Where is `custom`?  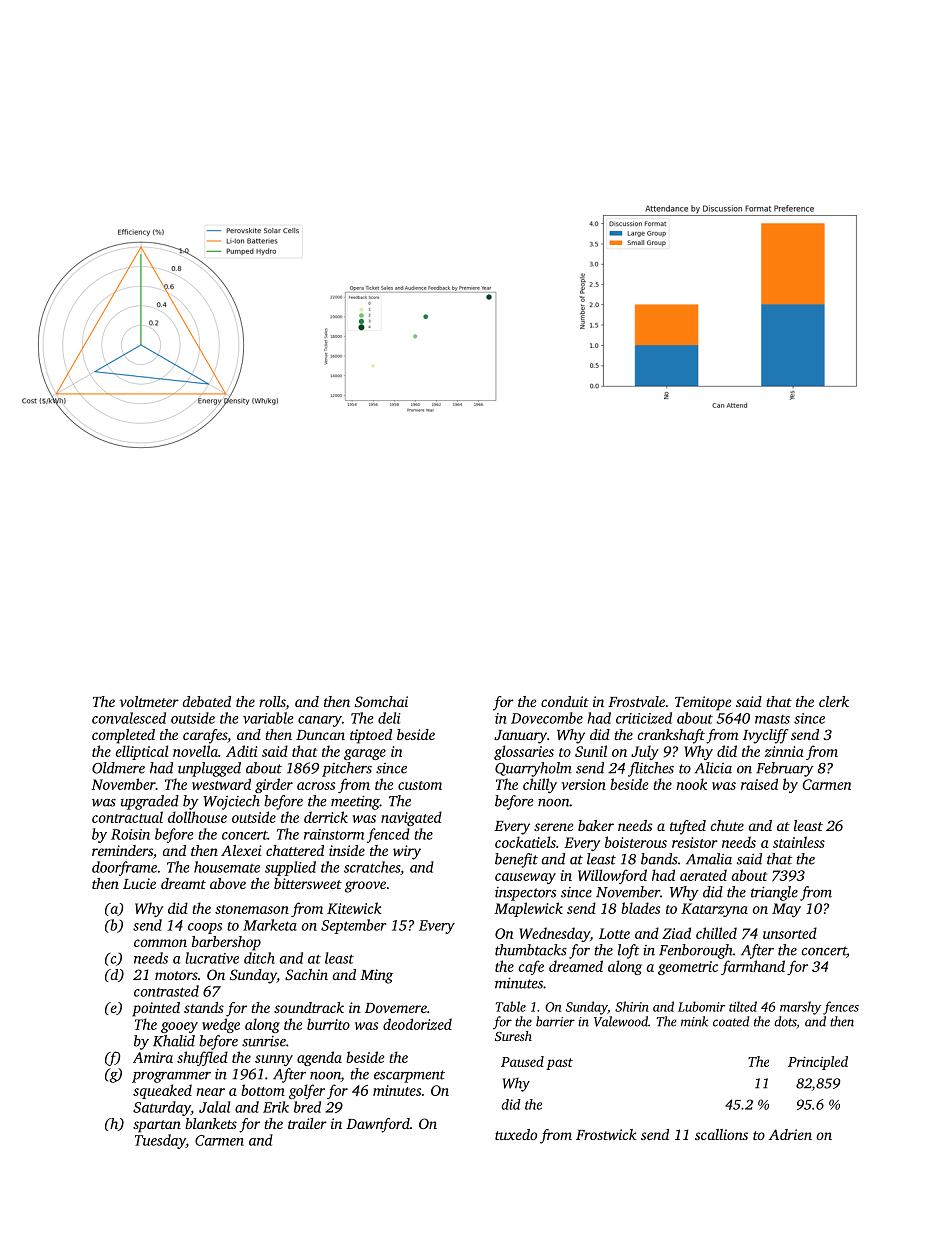 custom is located at coordinates (420, 785).
